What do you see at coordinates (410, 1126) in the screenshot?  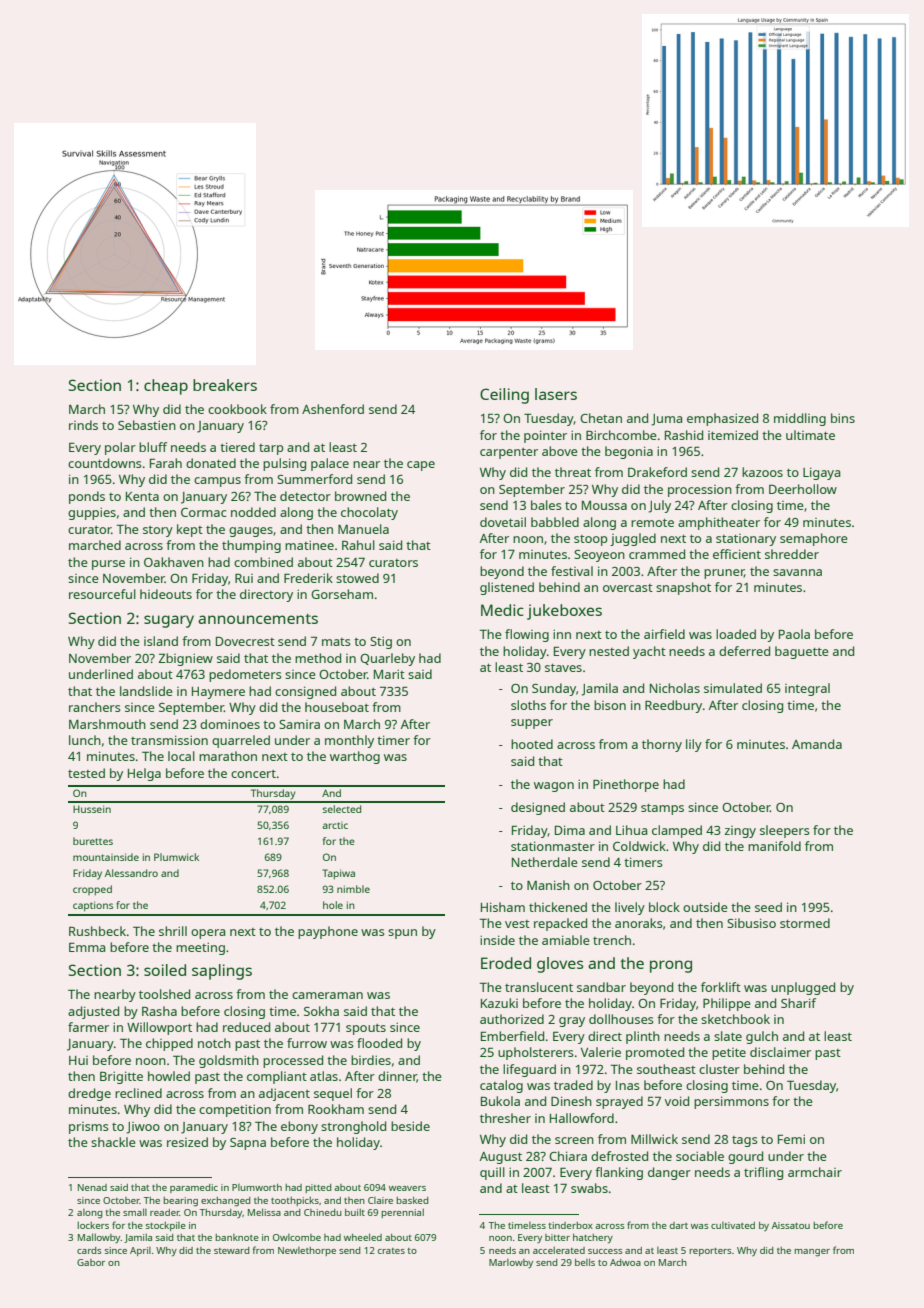 I see `beside` at bounding box center [410, 1126].
